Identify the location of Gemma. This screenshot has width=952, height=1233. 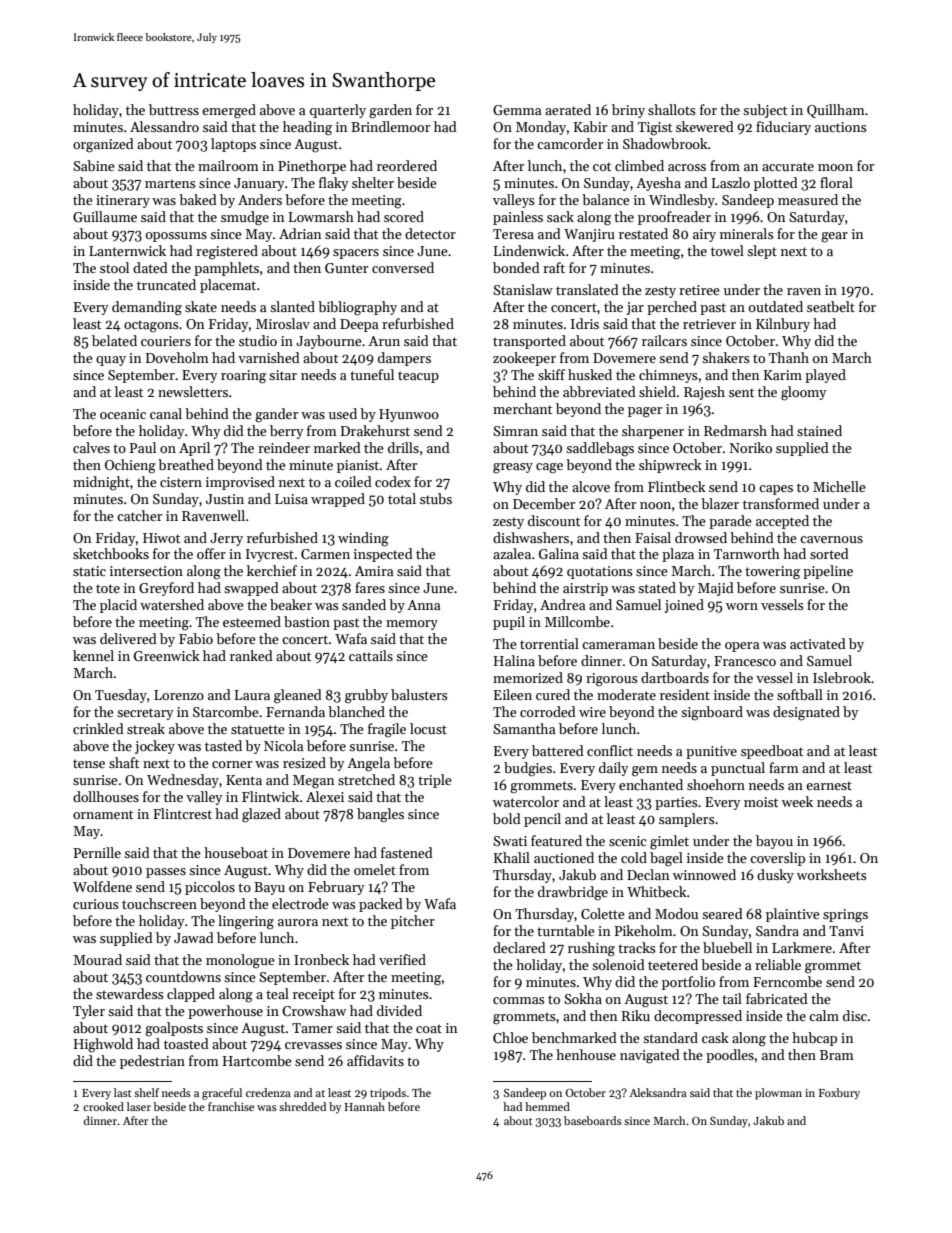
(517, 110).
